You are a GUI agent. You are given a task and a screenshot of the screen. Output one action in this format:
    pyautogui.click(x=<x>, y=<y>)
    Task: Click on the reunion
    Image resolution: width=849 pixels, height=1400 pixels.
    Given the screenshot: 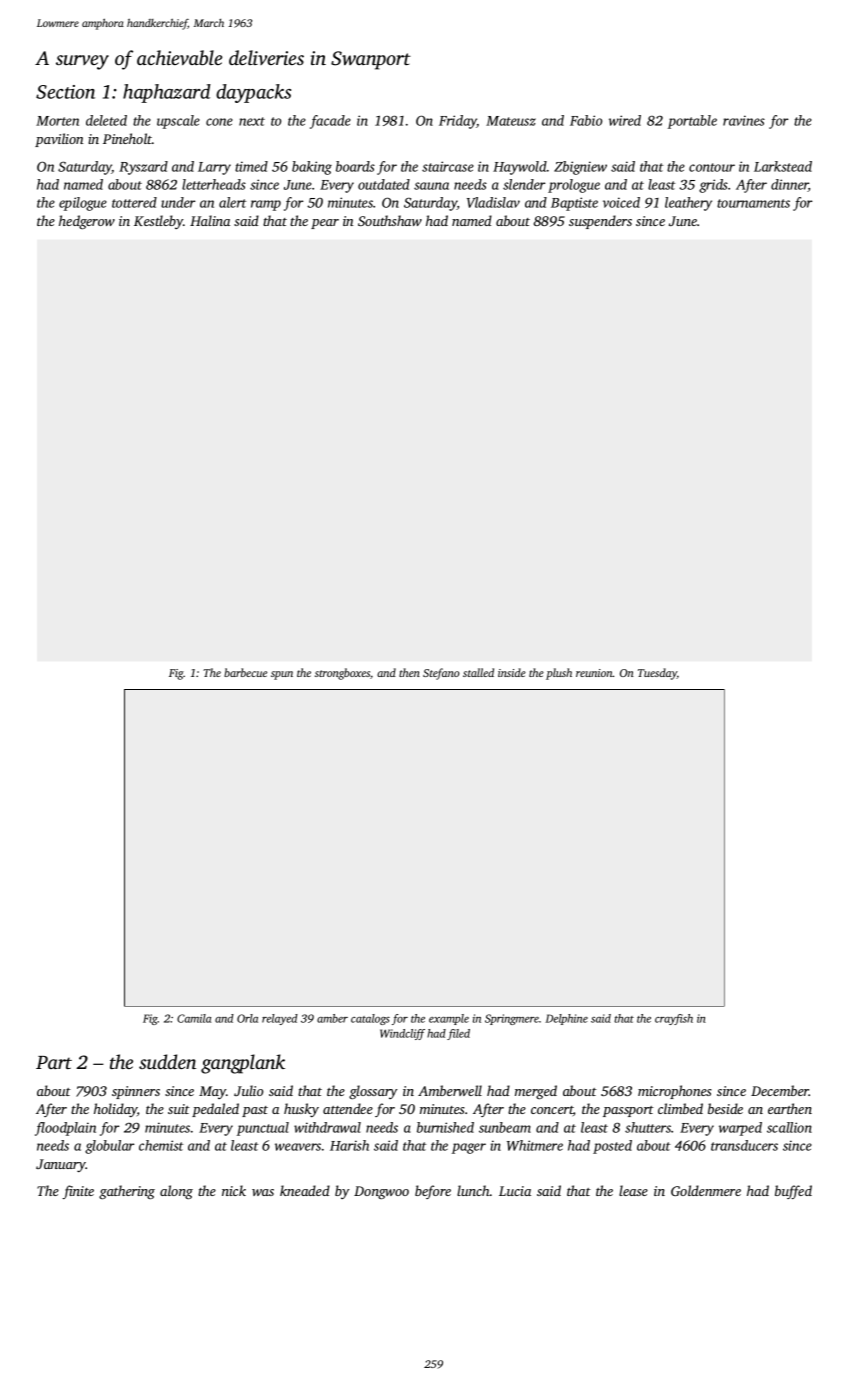 What is the action you would take?
    pyautogui.click(x=594, y=673)
